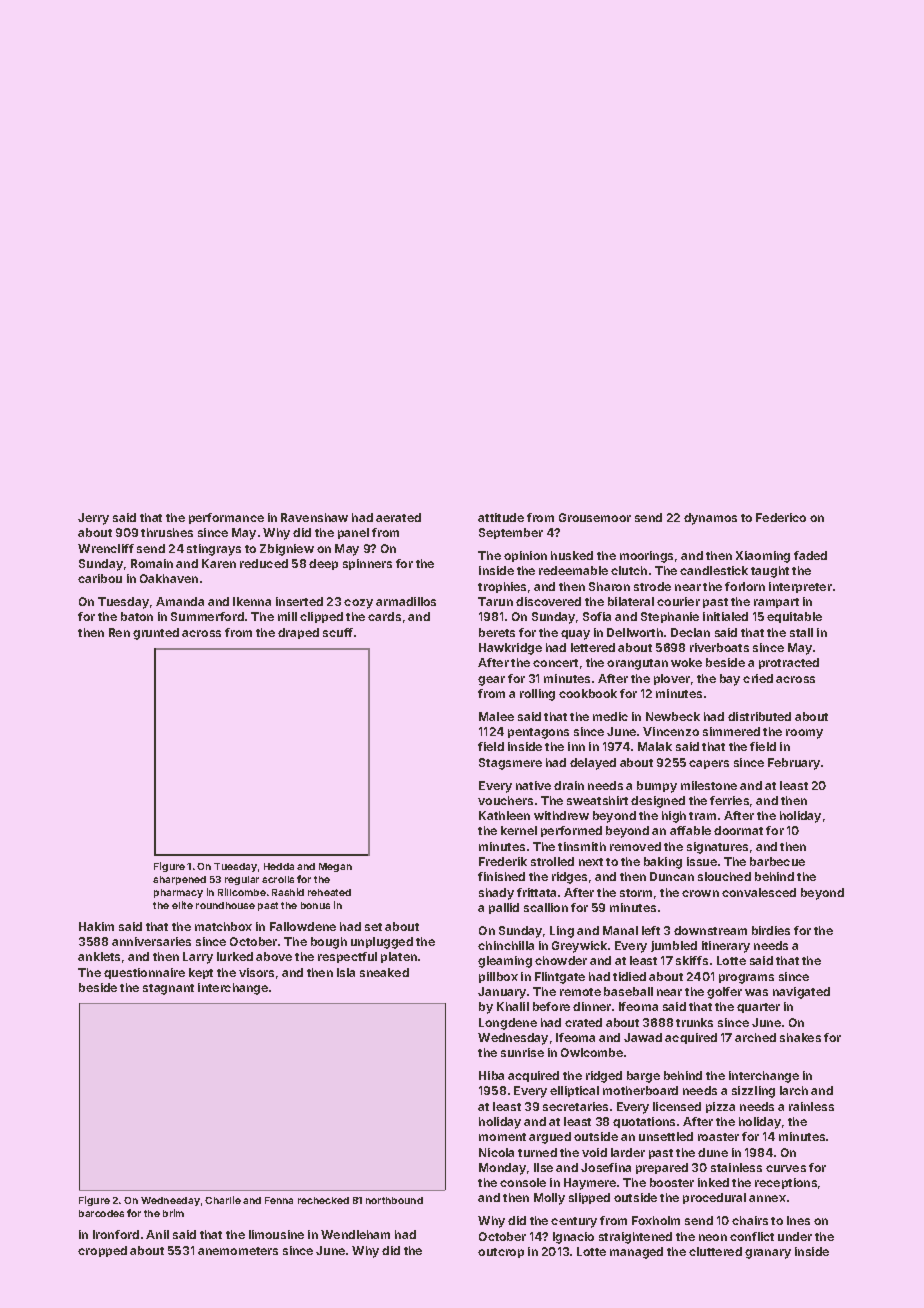 The image size is (924, 1308). I want to click on grunted, so click(156, 634).
